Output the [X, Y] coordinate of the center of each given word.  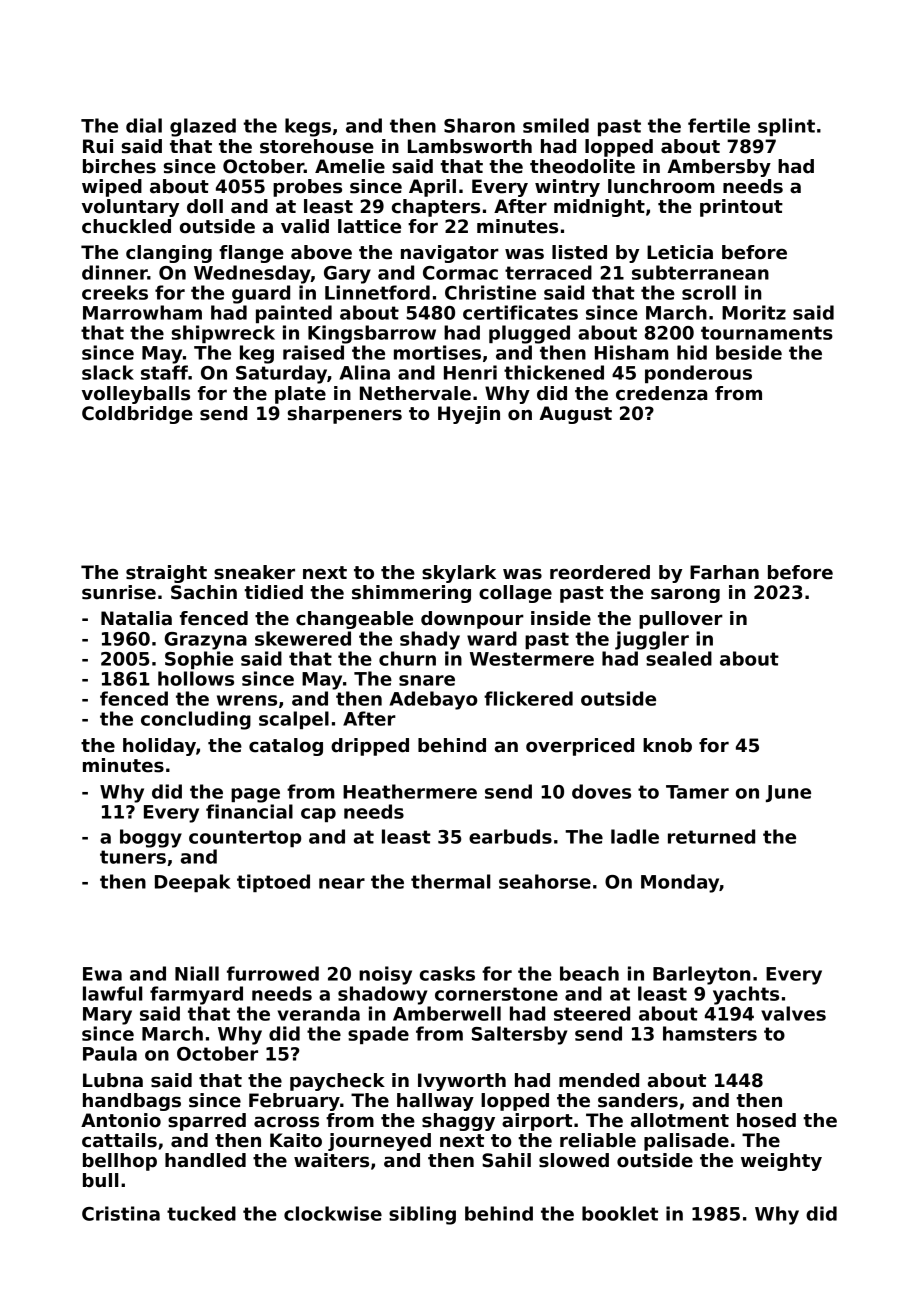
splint [786, 127]
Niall [197, 973]
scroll [709, 292]
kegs [308, 127]
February [294, 1102]
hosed [766, 1120]
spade [378, 1035]
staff [164, 372]
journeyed [379, 1142]
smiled [556, 125]
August [575, 415]
